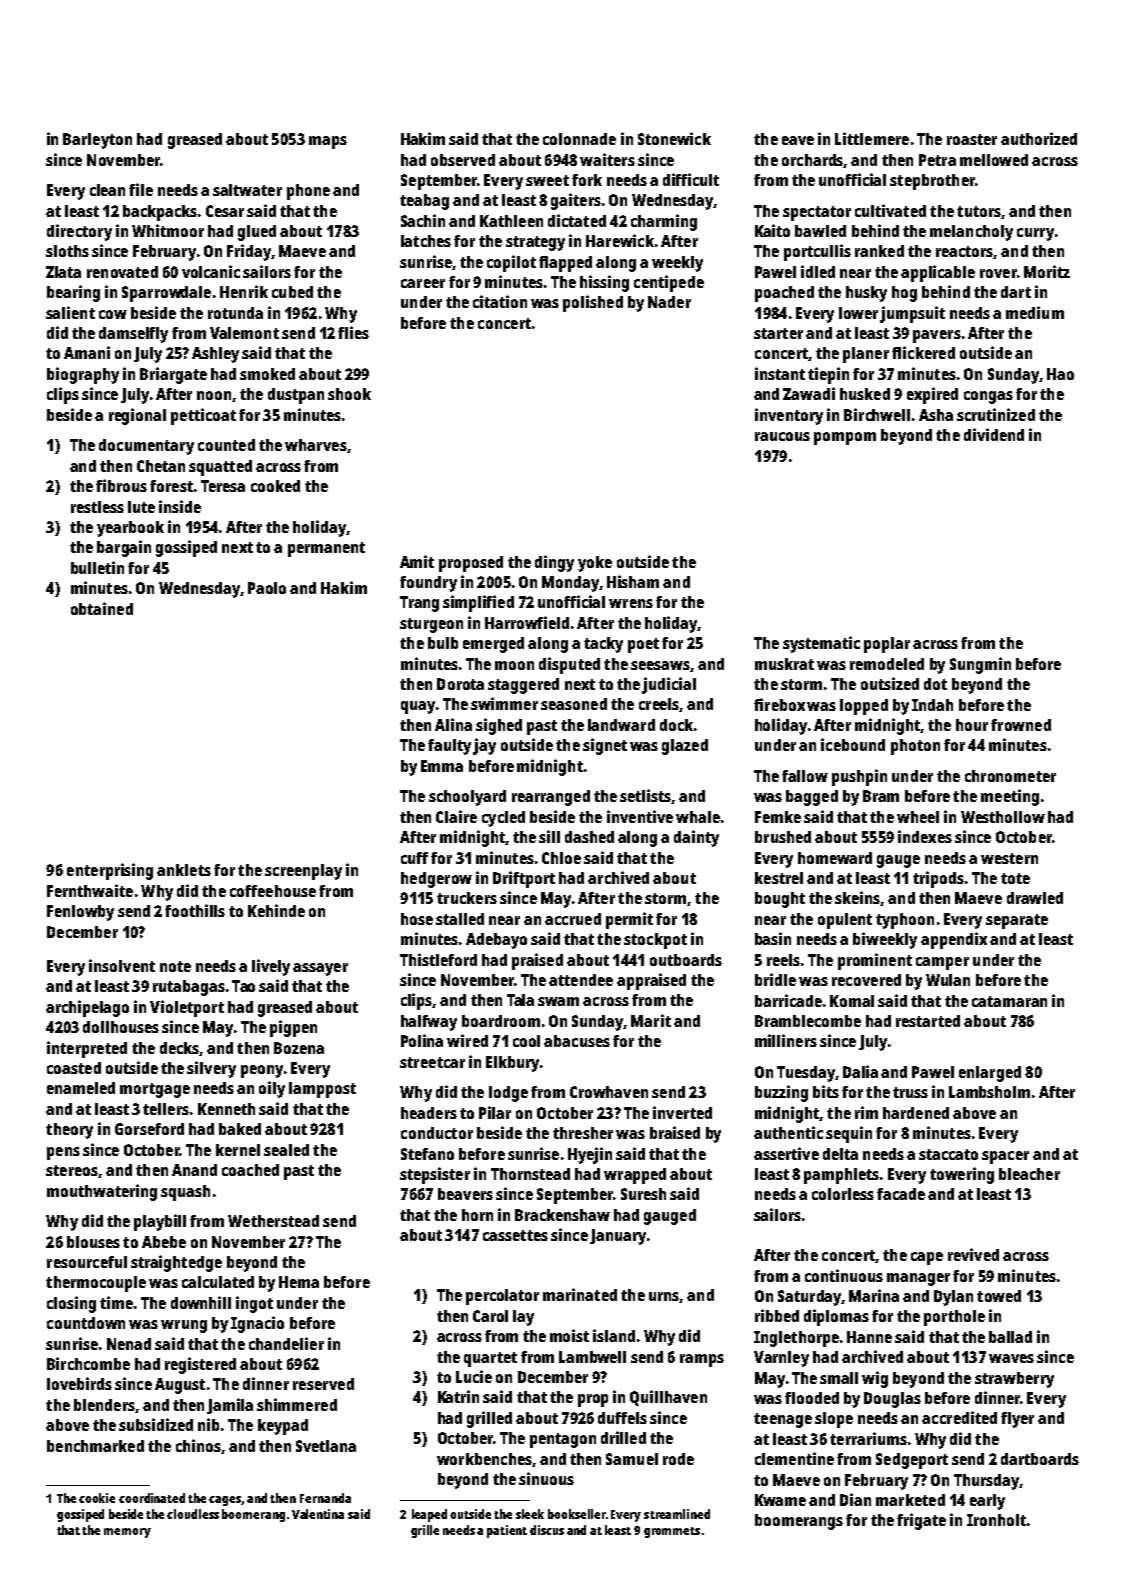  Describe the element at coordinates (299, 1048) in the screenshot. I see `Bozena` at that location.
